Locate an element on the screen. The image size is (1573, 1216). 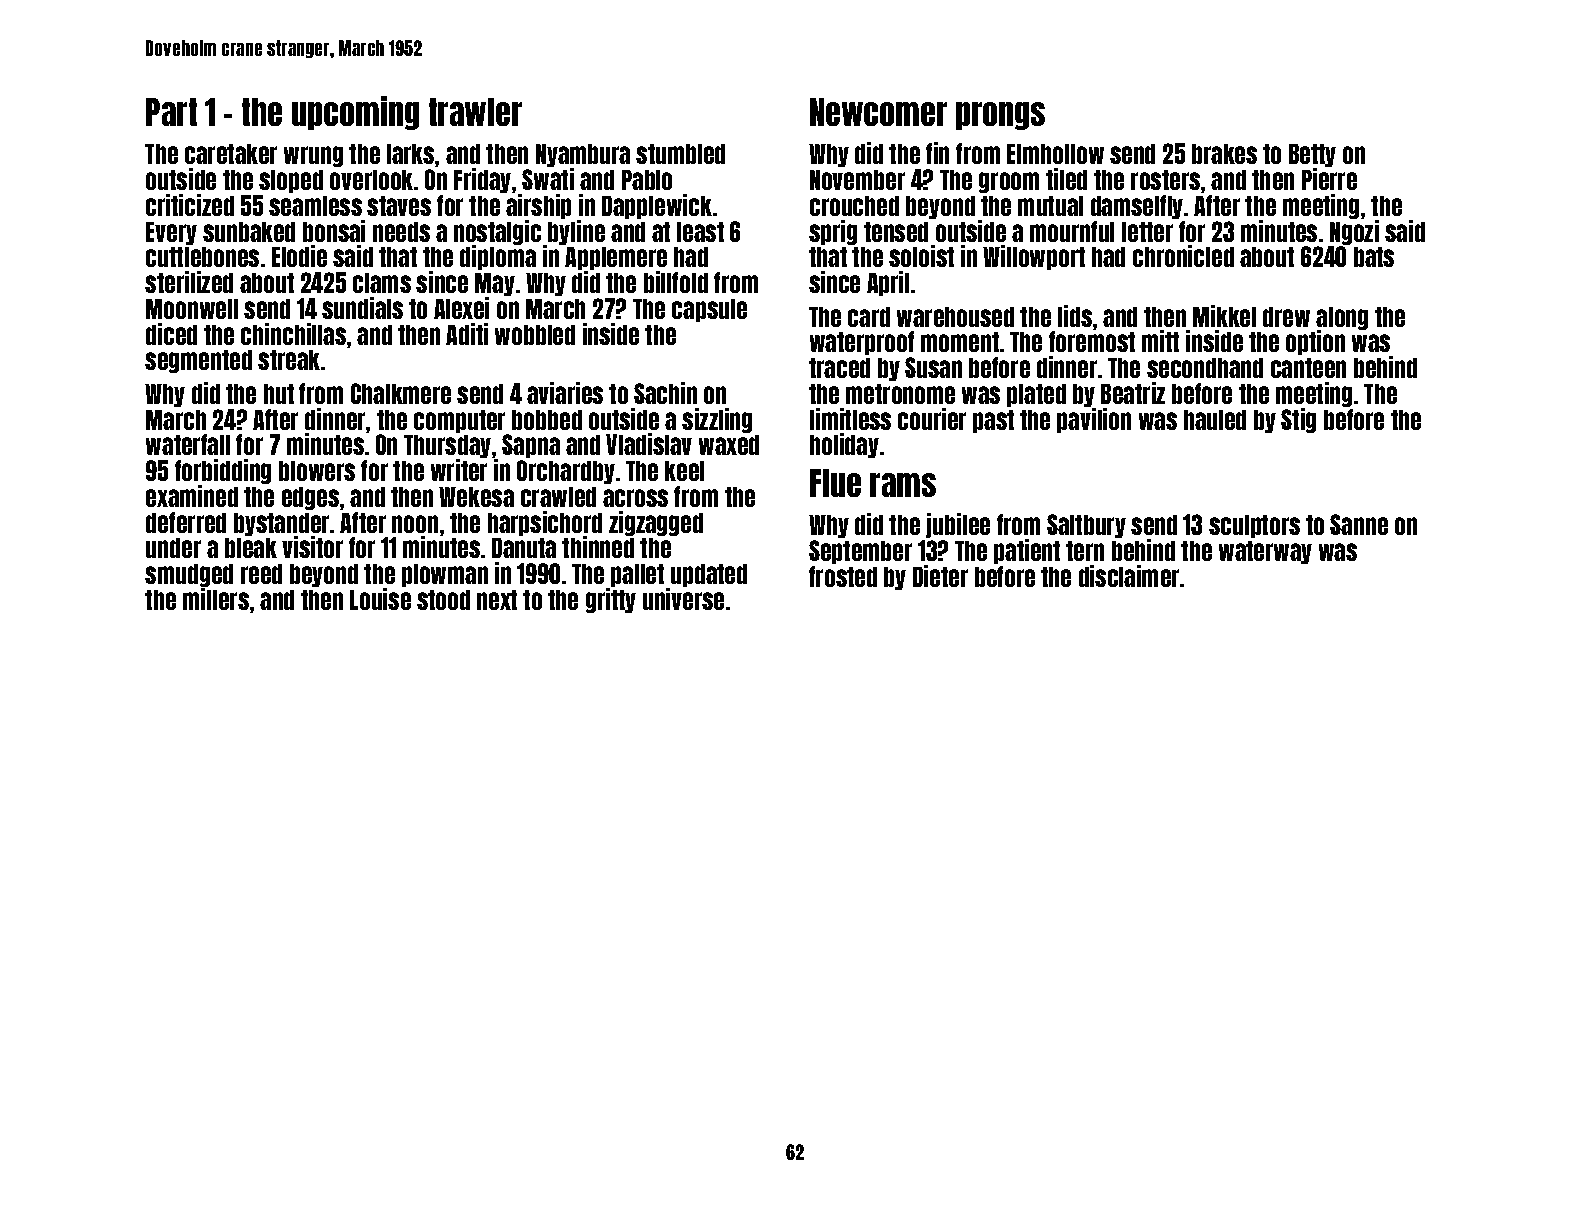
stood is located at coordinates (443, 600).
